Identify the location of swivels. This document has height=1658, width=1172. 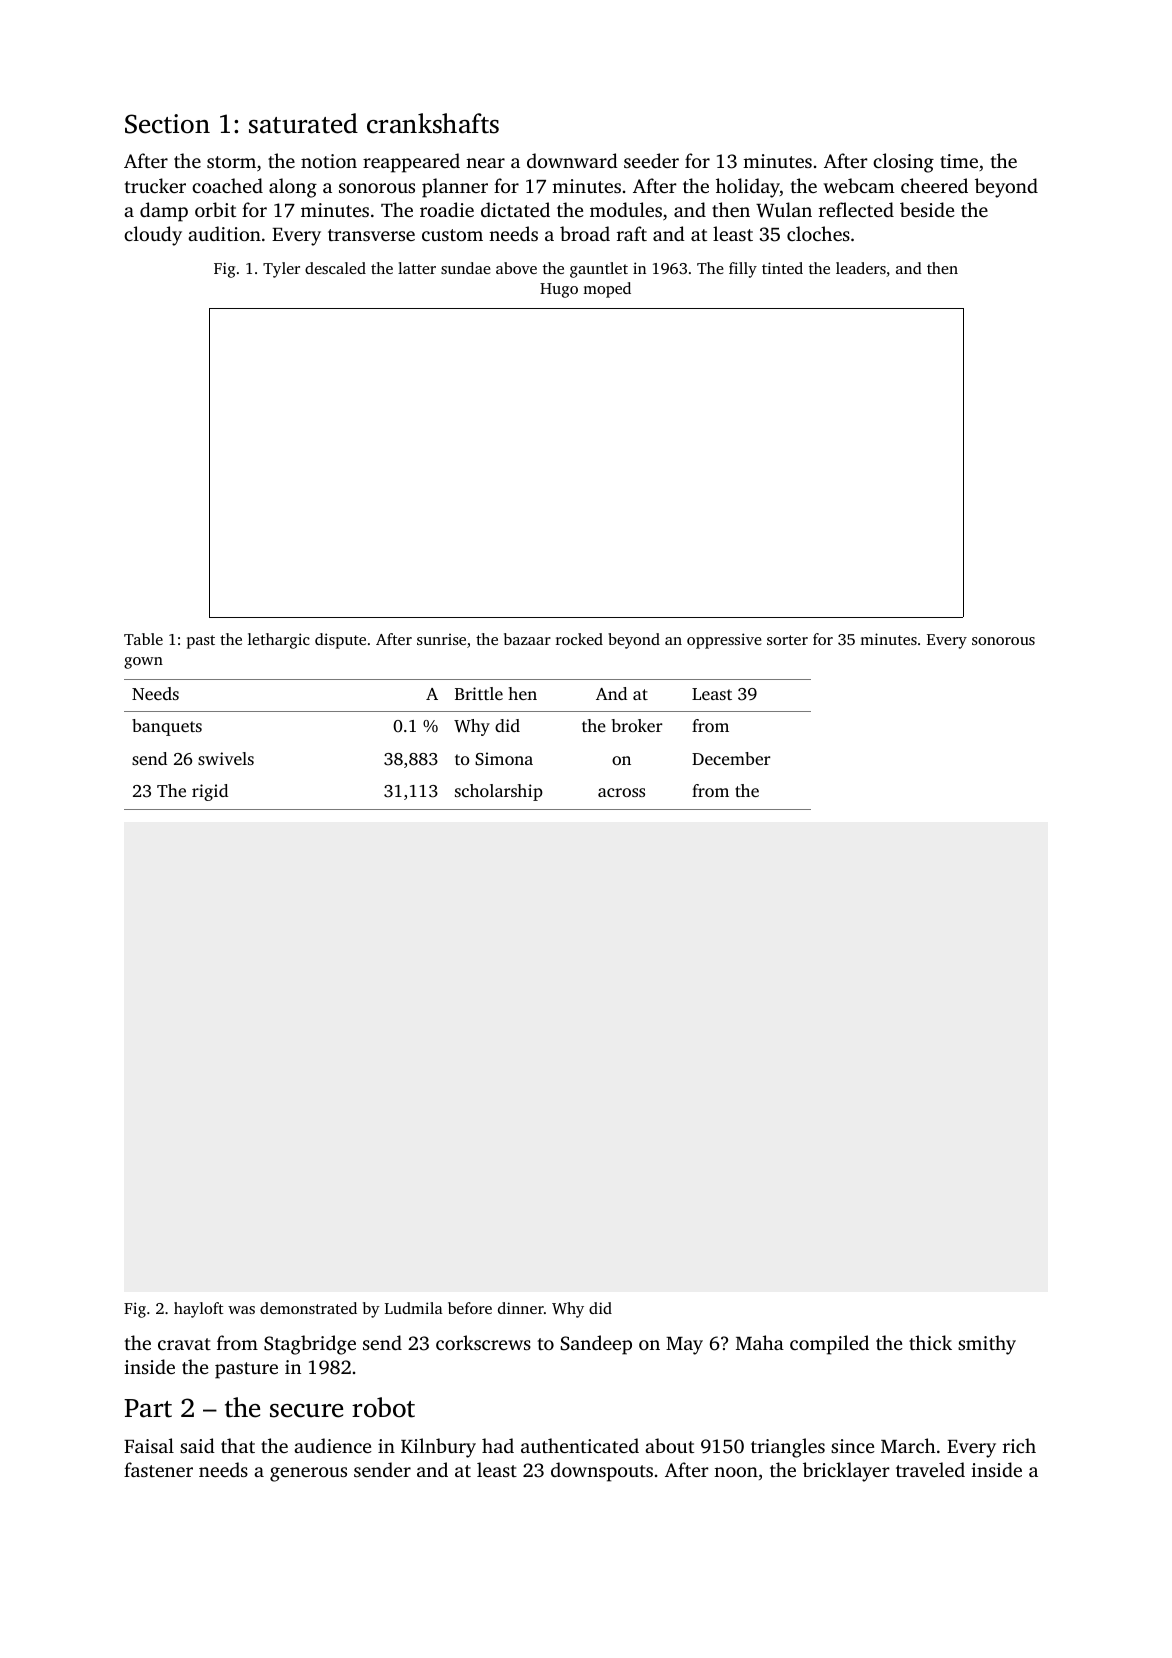
(226, 758).
